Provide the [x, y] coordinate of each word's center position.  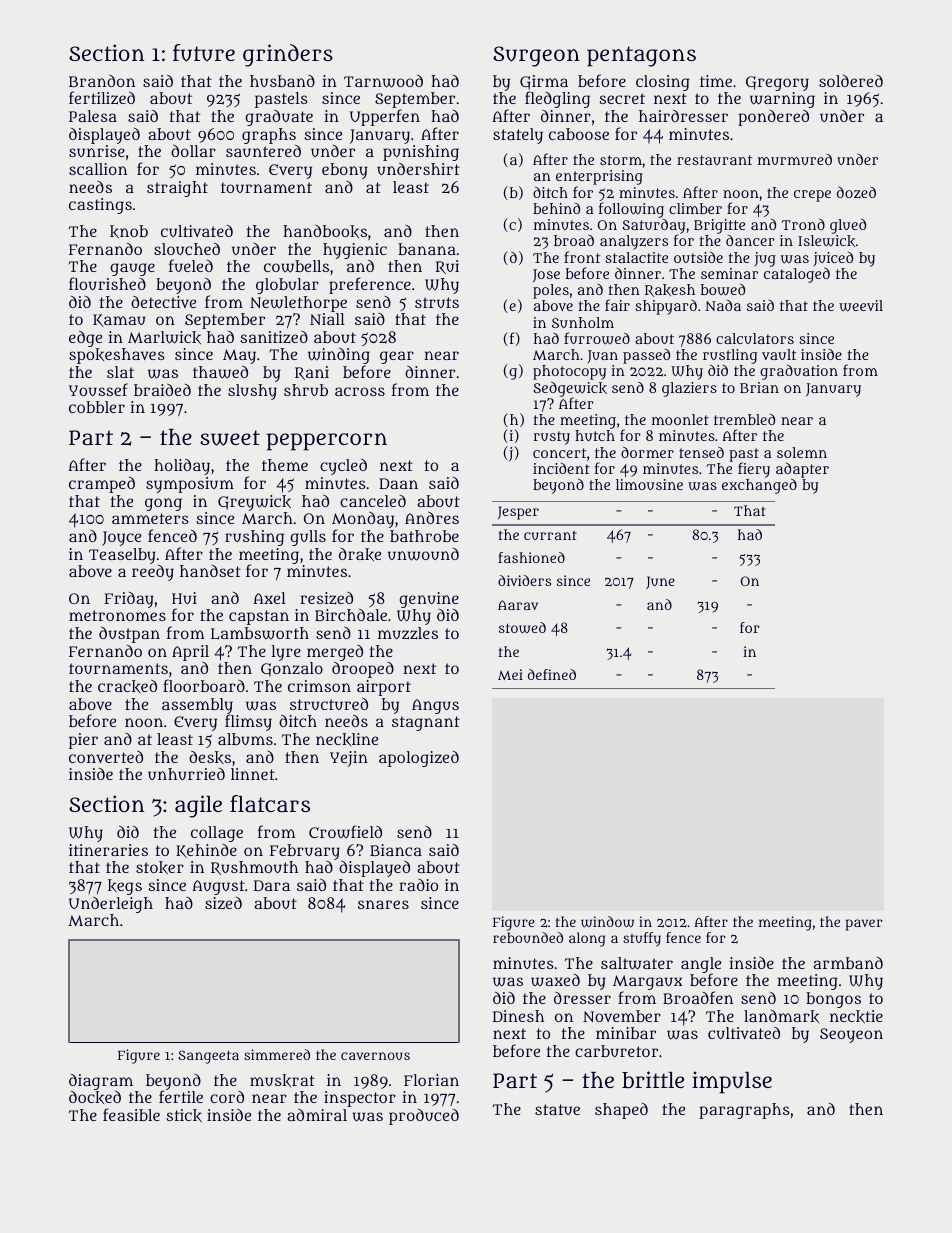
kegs [125, 887]
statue [557, 1109]
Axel [269, 598]
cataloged [797, 275]
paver [864, 925]
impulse [732, 1082]
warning [782, 101]
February [306, 852]
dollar [193, 150]
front [582, 257]
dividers [524, 580]
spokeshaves [117, 356]
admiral [317, 1114]
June [660, 582]
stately [518, 136]
